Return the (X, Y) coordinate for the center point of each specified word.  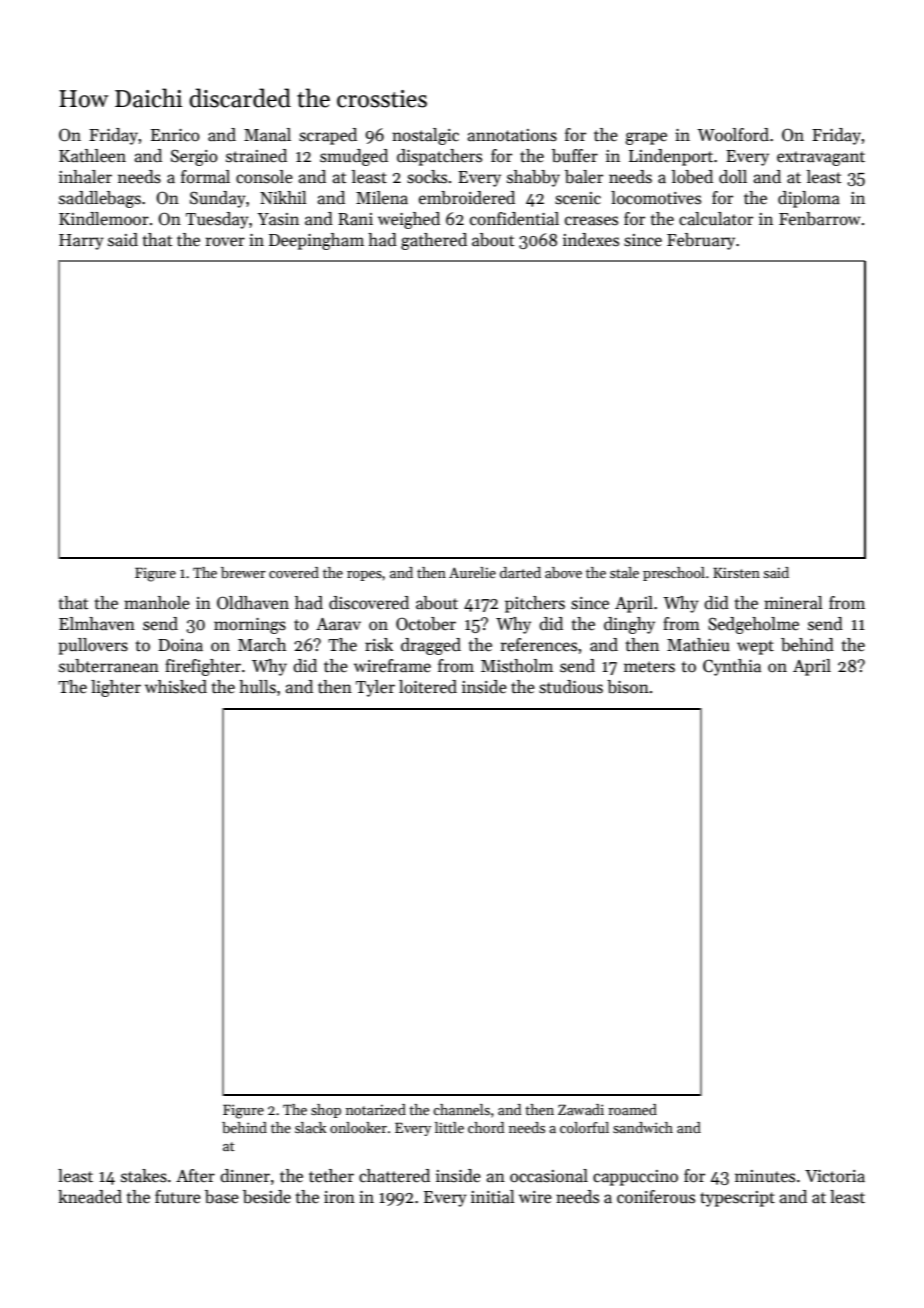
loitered (428, 687)
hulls (257, 687)
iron (339, 1197)
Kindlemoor (104, 219)
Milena (382, 198)
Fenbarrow (820, 219)
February (701, 241)
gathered (434, 241)
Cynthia (732, 667)
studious (571, 687)
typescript (737, 1199)
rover (225, 242)
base (222, 1196)
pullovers (93, 646)
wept (755, 647)
